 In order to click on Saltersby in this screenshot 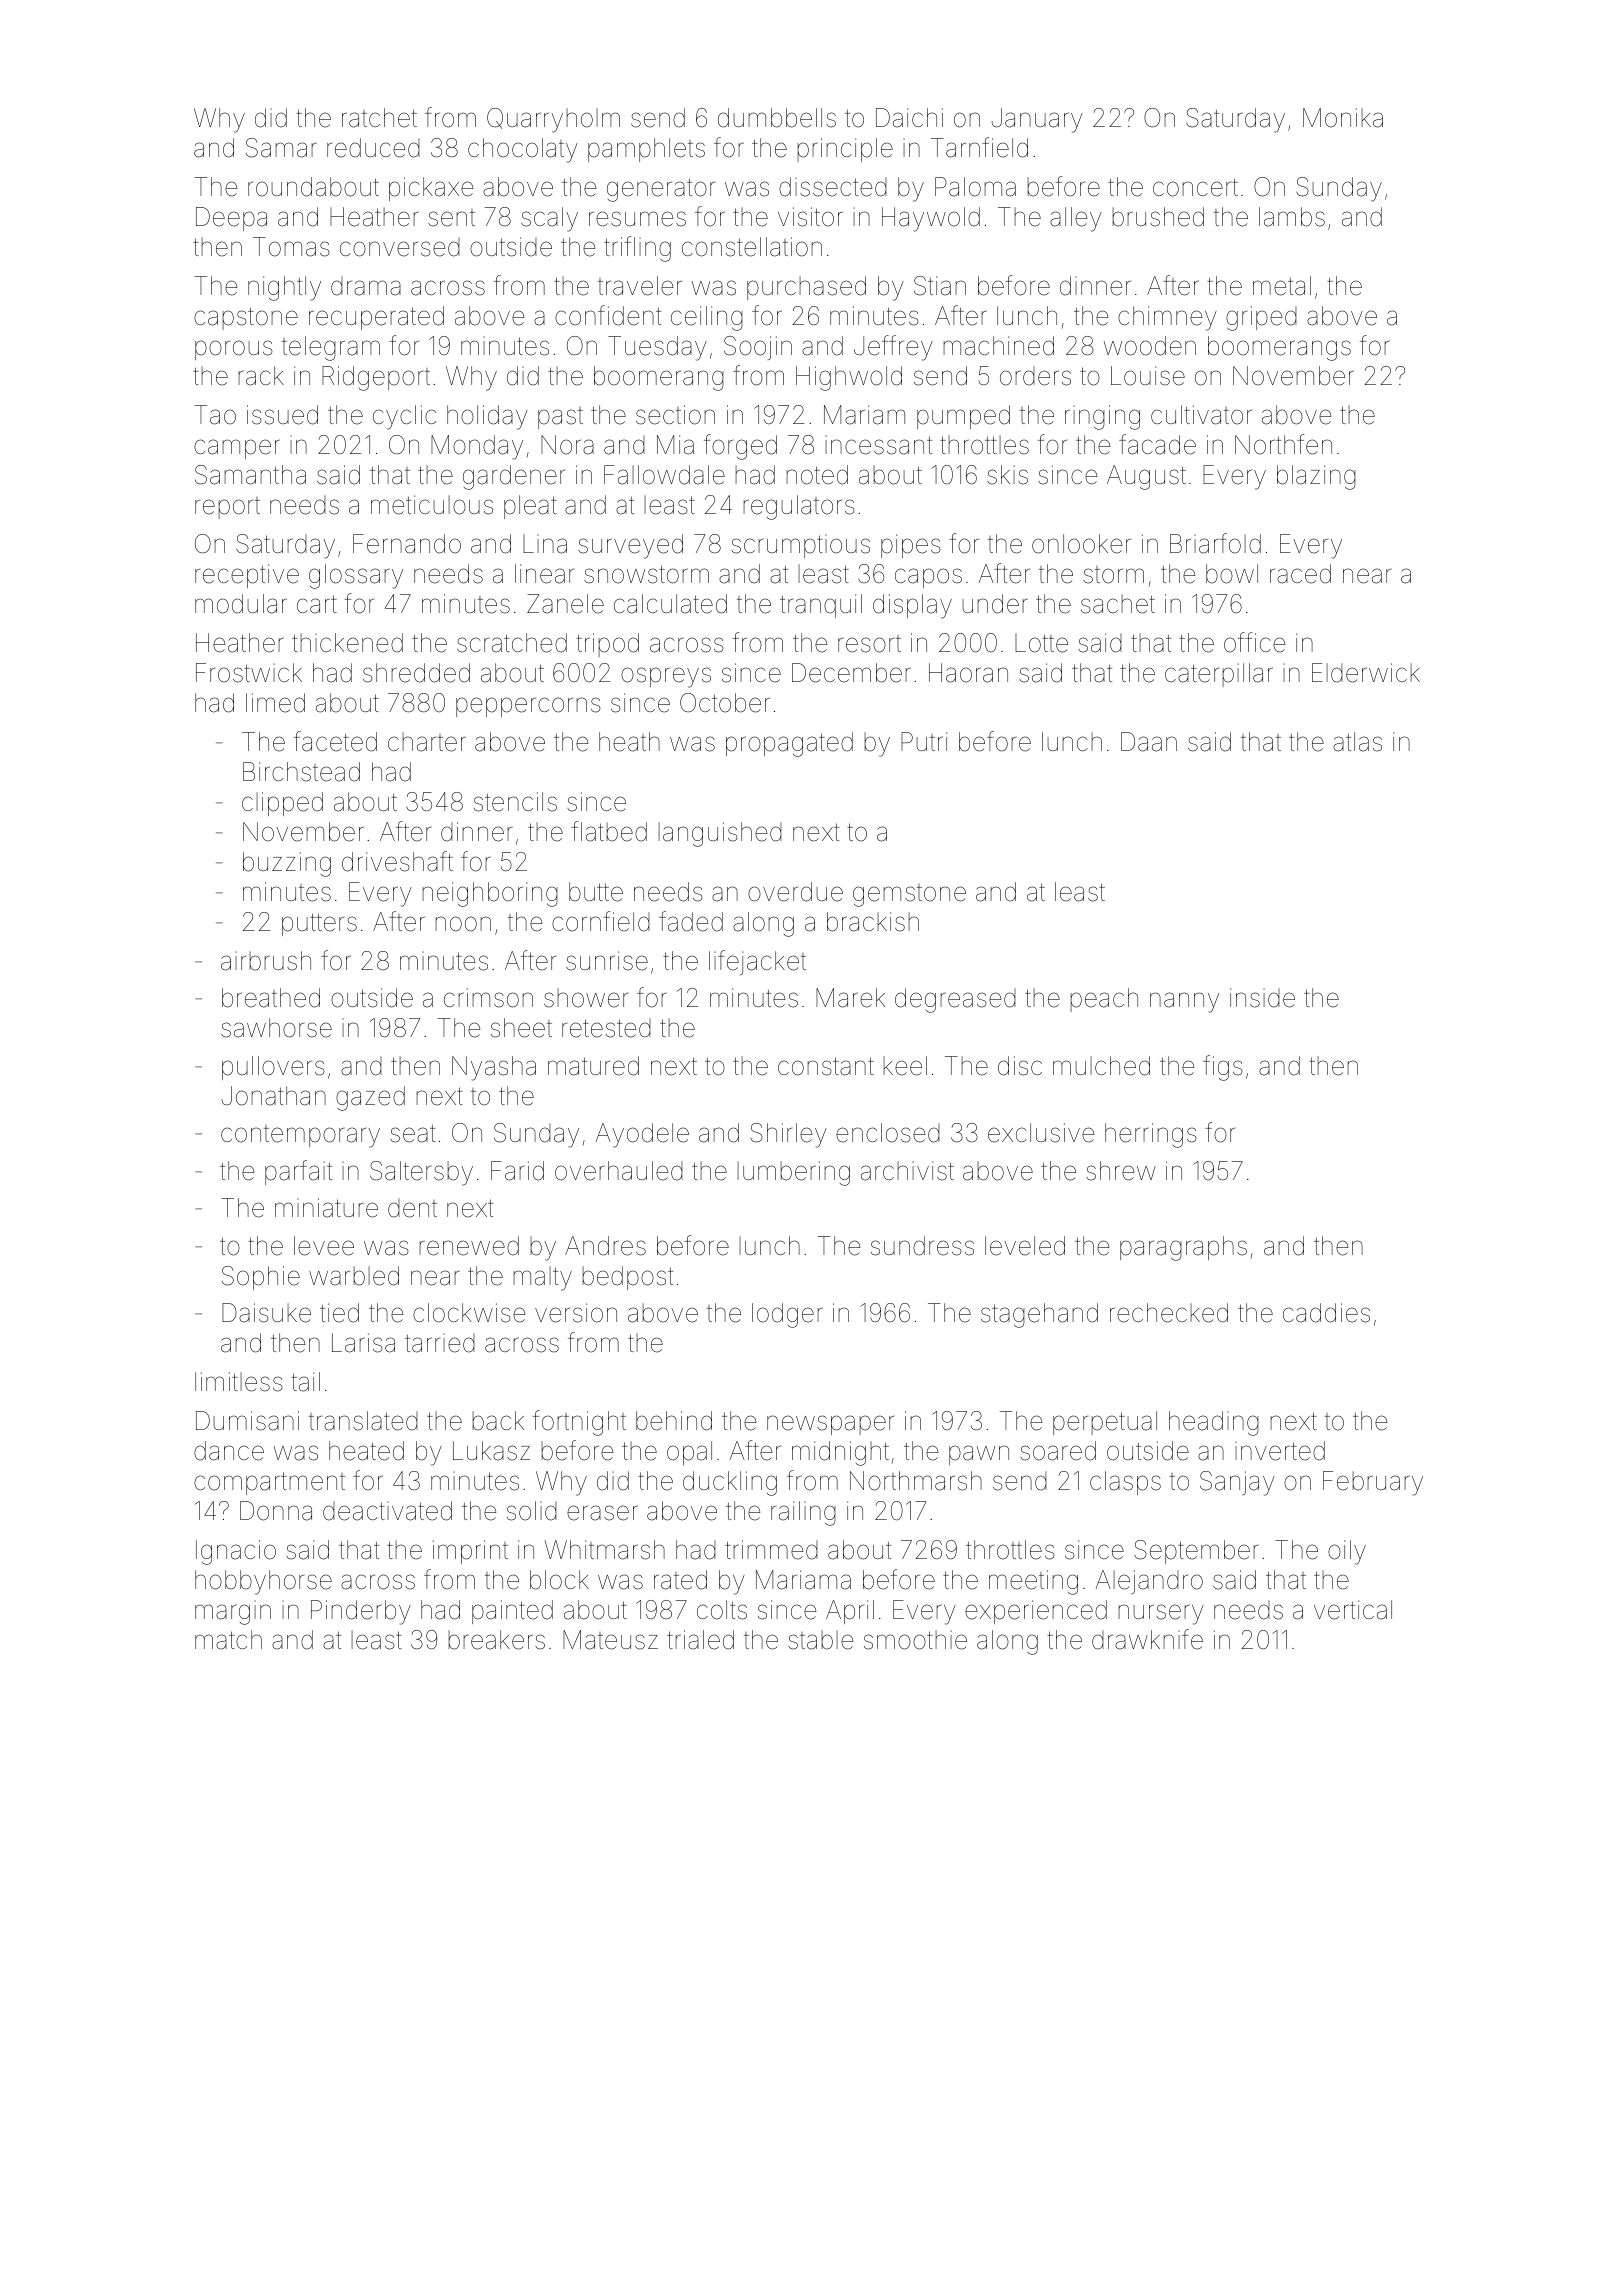, I will do `click(421, 1173)`.
